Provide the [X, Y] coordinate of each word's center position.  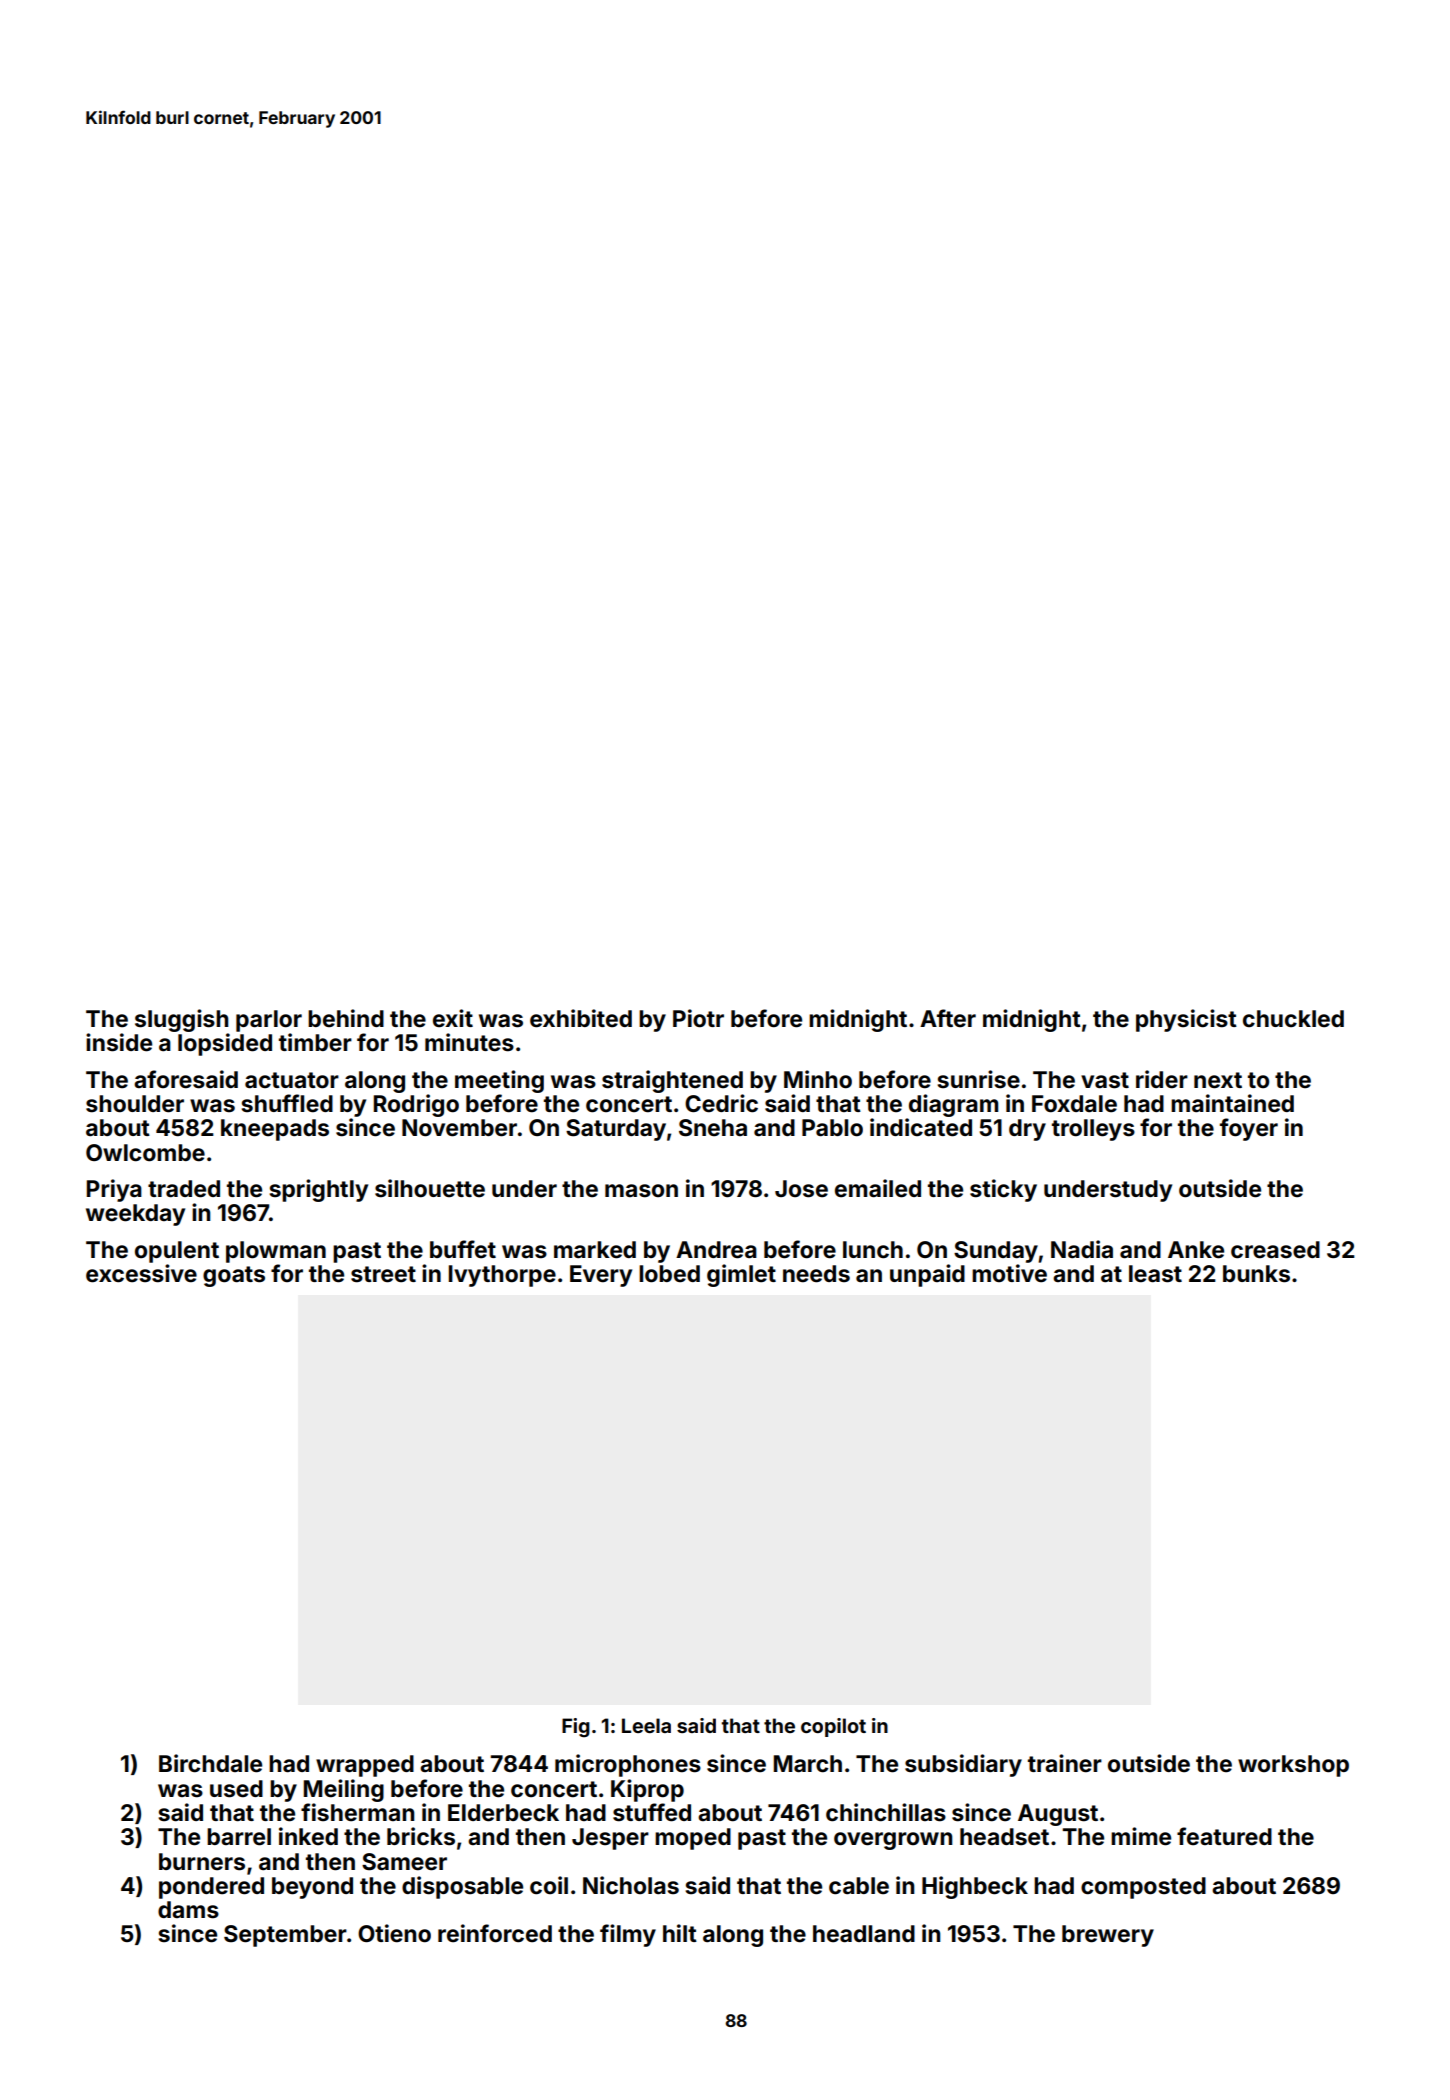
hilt [680, 1933]
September [285, 1936]
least [1155, 1274]
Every [601, 1276]
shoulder [135, 1104]
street [383, 1274]
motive [1009, 1273]
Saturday [616, 1130]
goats [234, 1276]
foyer [1249, 1129]
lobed [669, 1274]
